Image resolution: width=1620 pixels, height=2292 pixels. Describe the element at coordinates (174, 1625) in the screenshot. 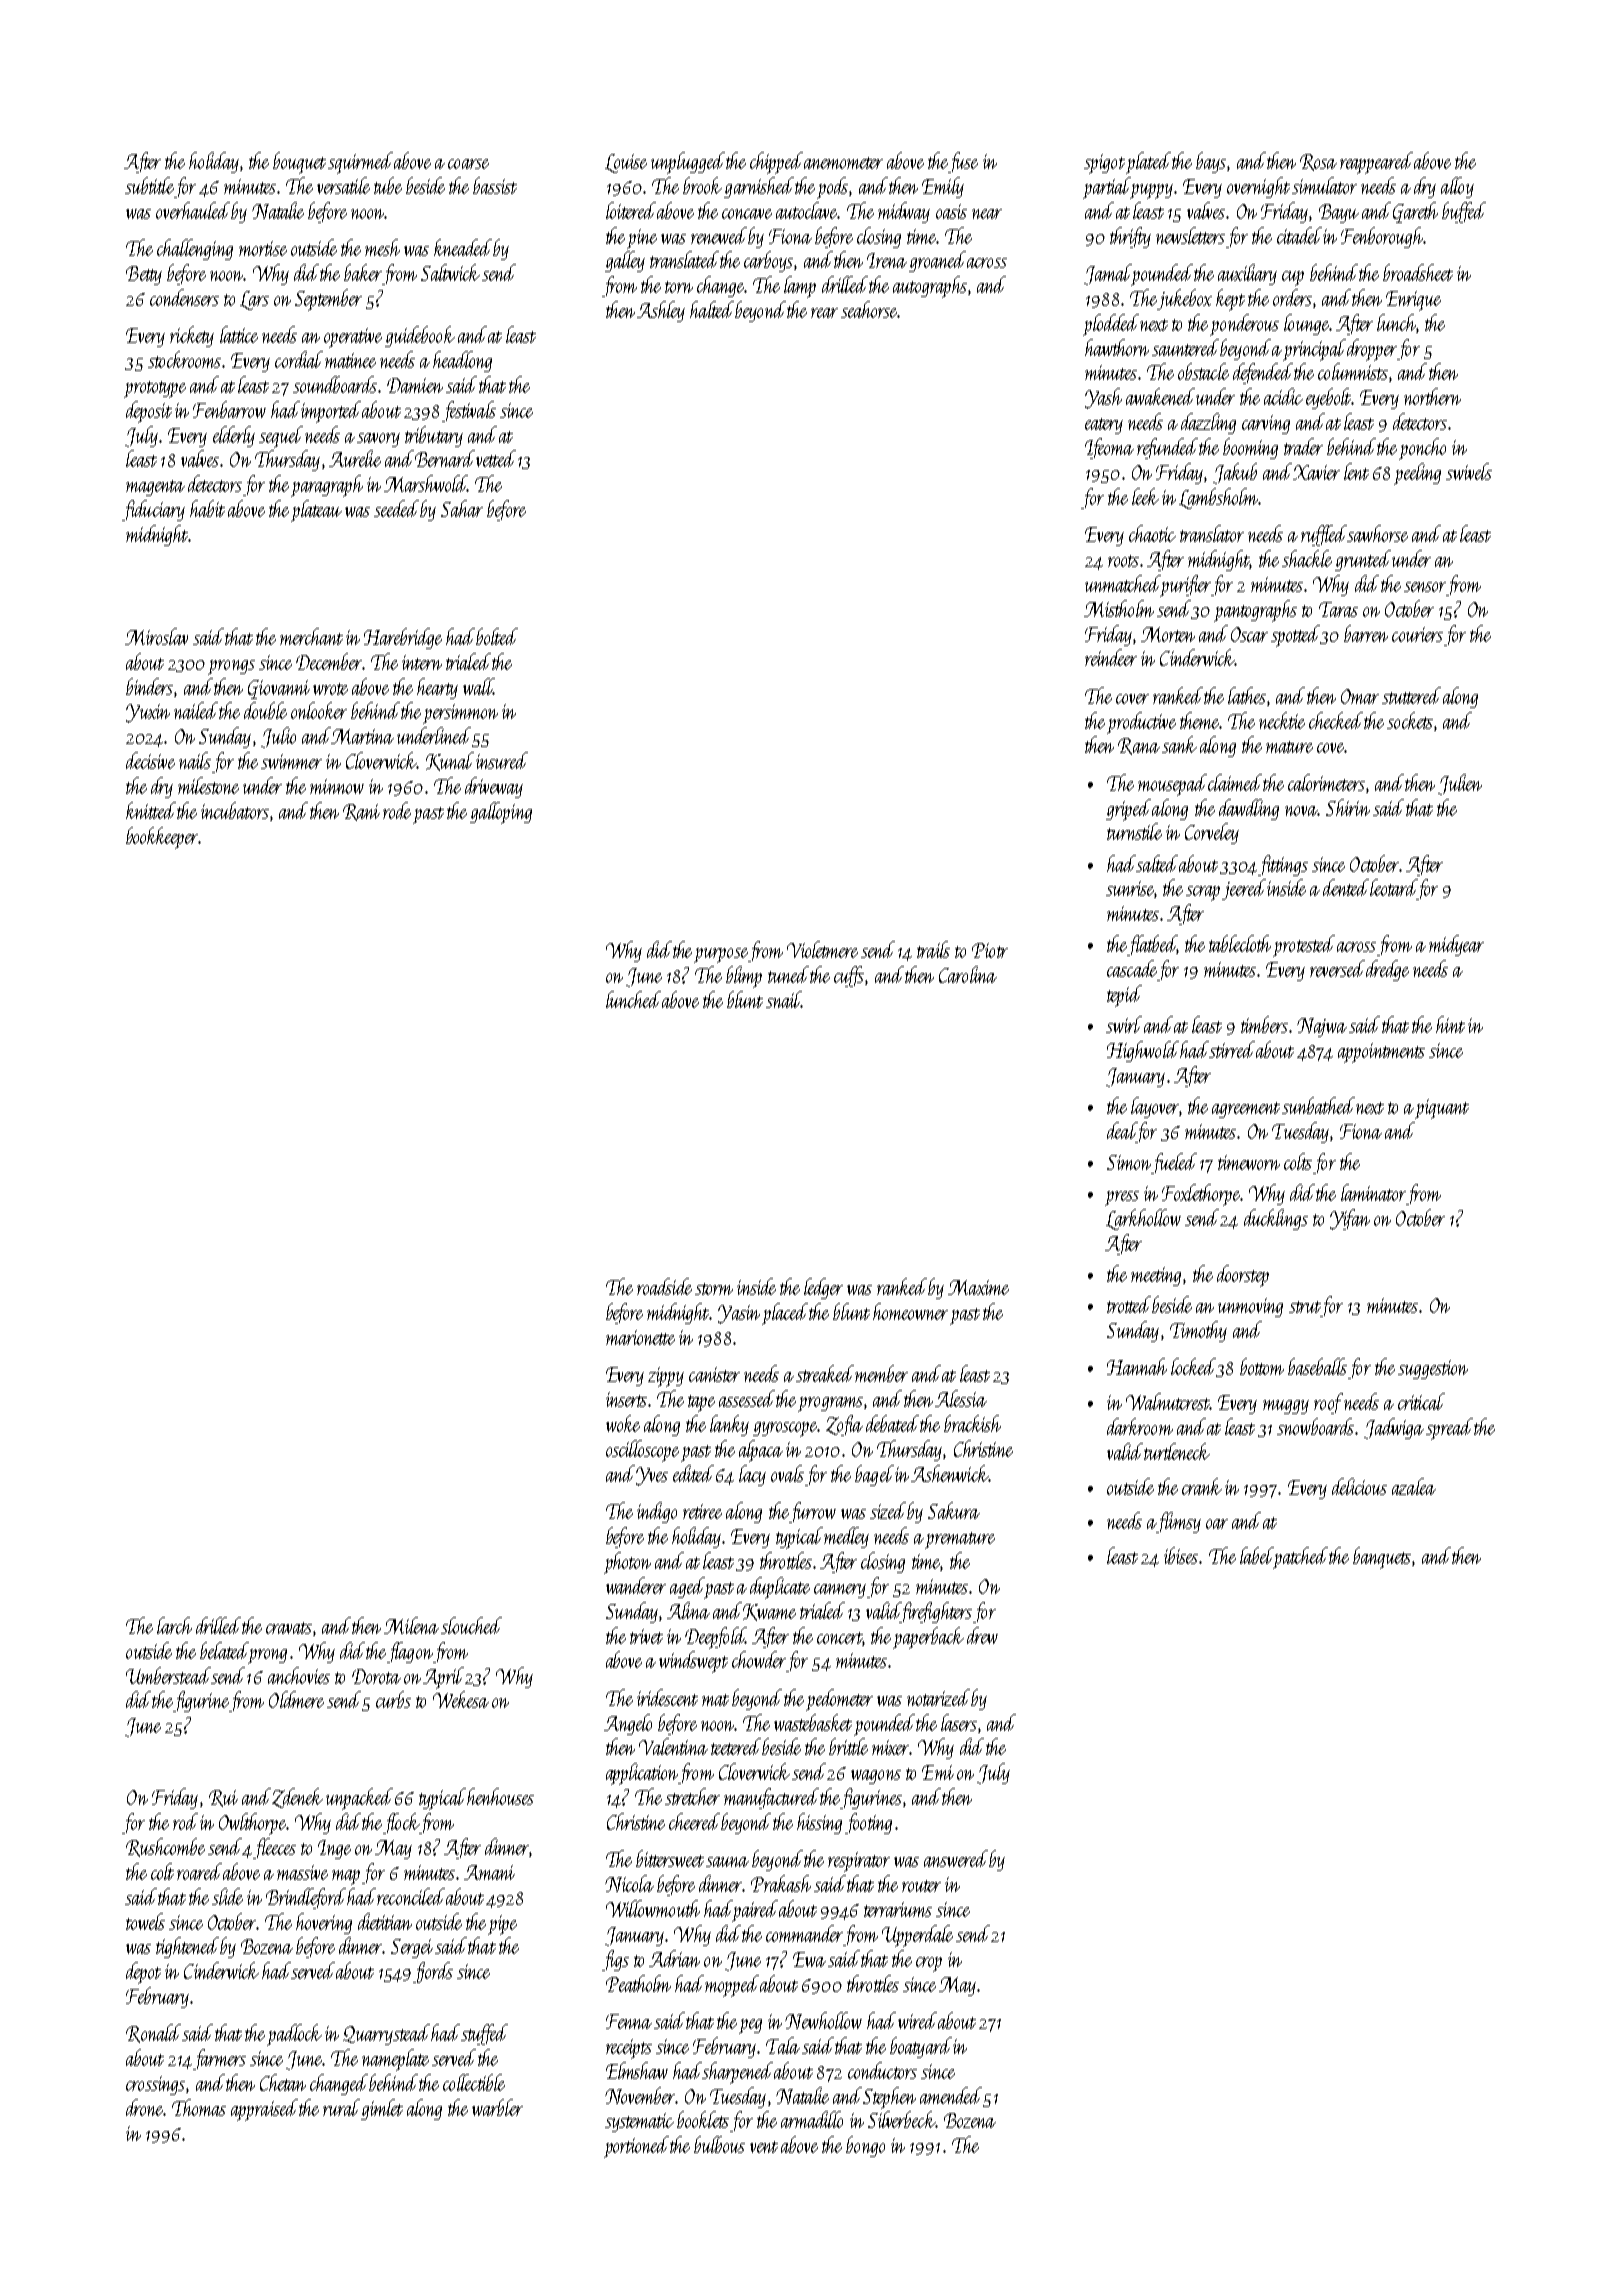

I see `larch` at that location.
